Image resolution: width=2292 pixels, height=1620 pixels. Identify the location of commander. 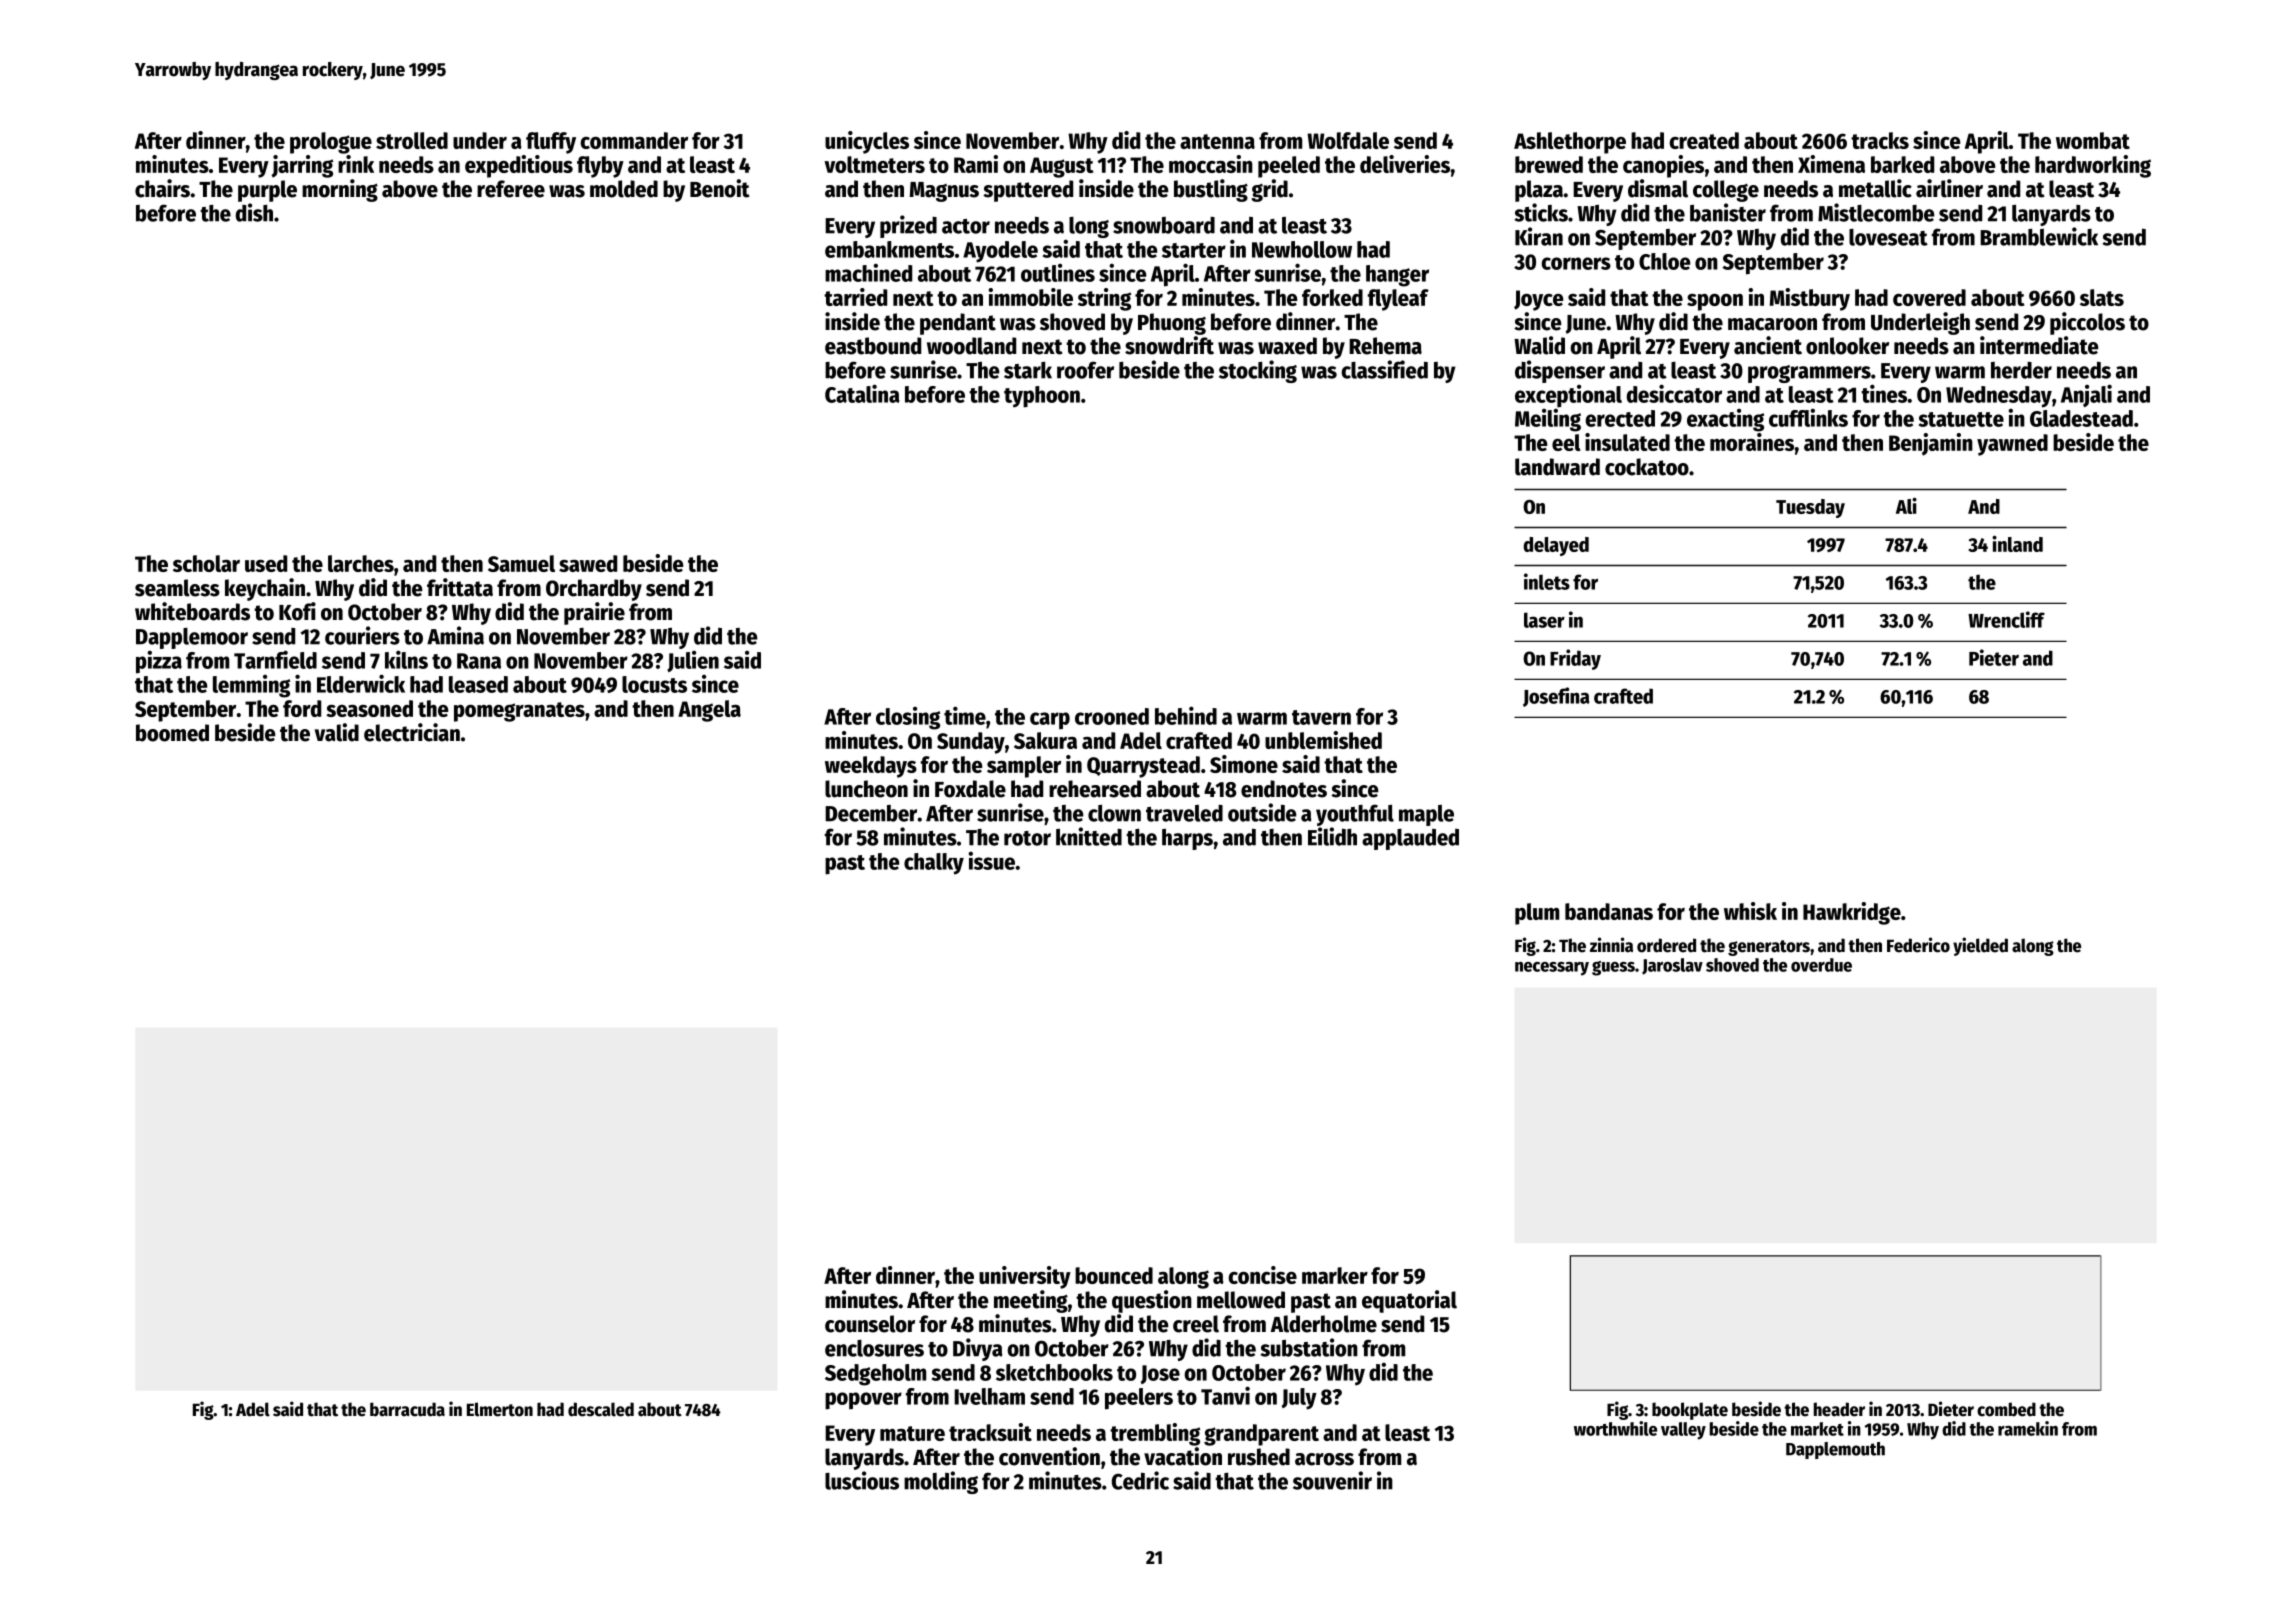
(634, 140).
